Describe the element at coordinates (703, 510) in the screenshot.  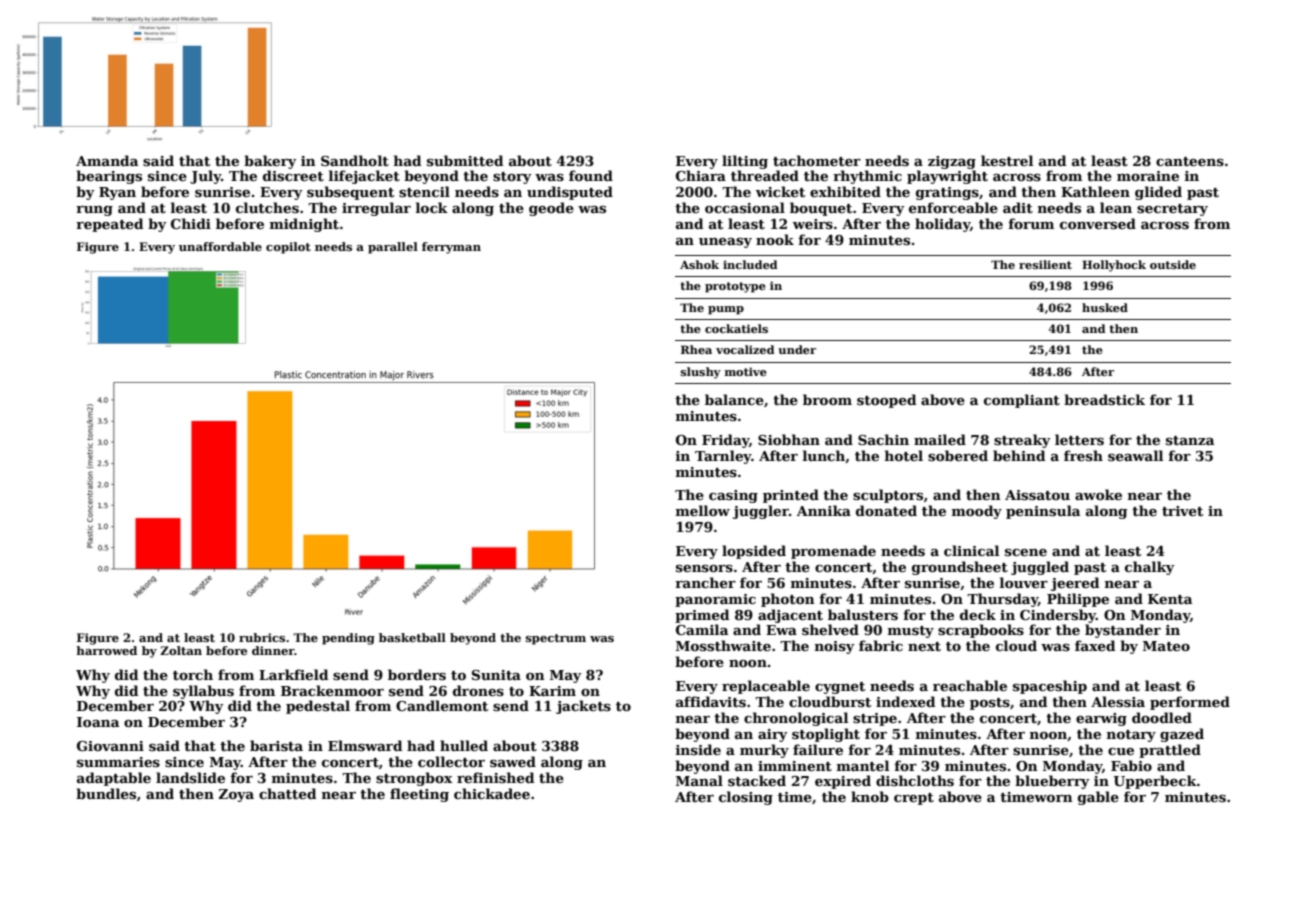
I see `mellow` at that location.
